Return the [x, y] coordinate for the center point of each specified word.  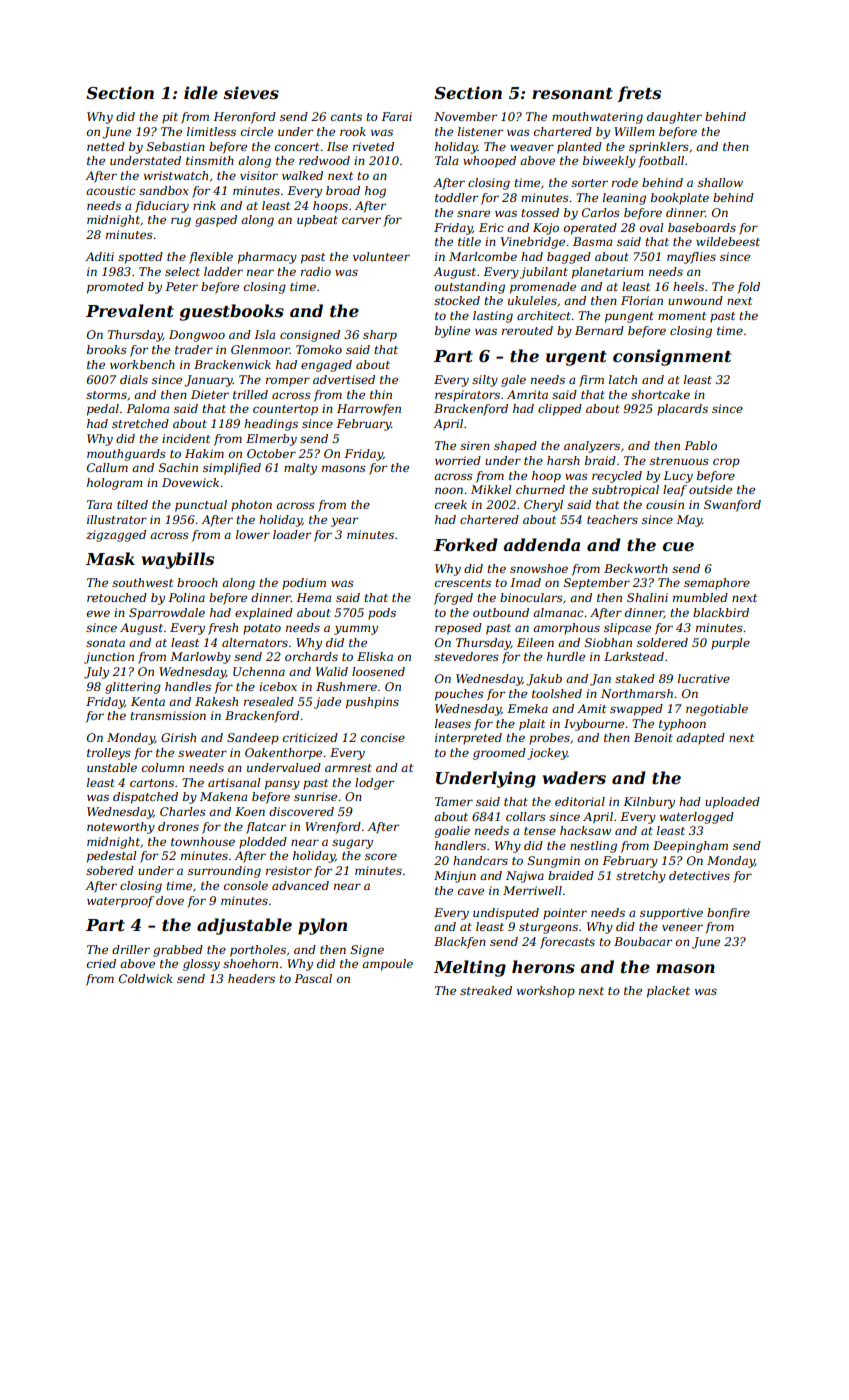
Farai [396, 116]
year [344, 522]
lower [253, 534]
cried [101, 963]
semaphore [717, 584]
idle [201, 92]
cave [471, 891]
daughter [674, 118]
